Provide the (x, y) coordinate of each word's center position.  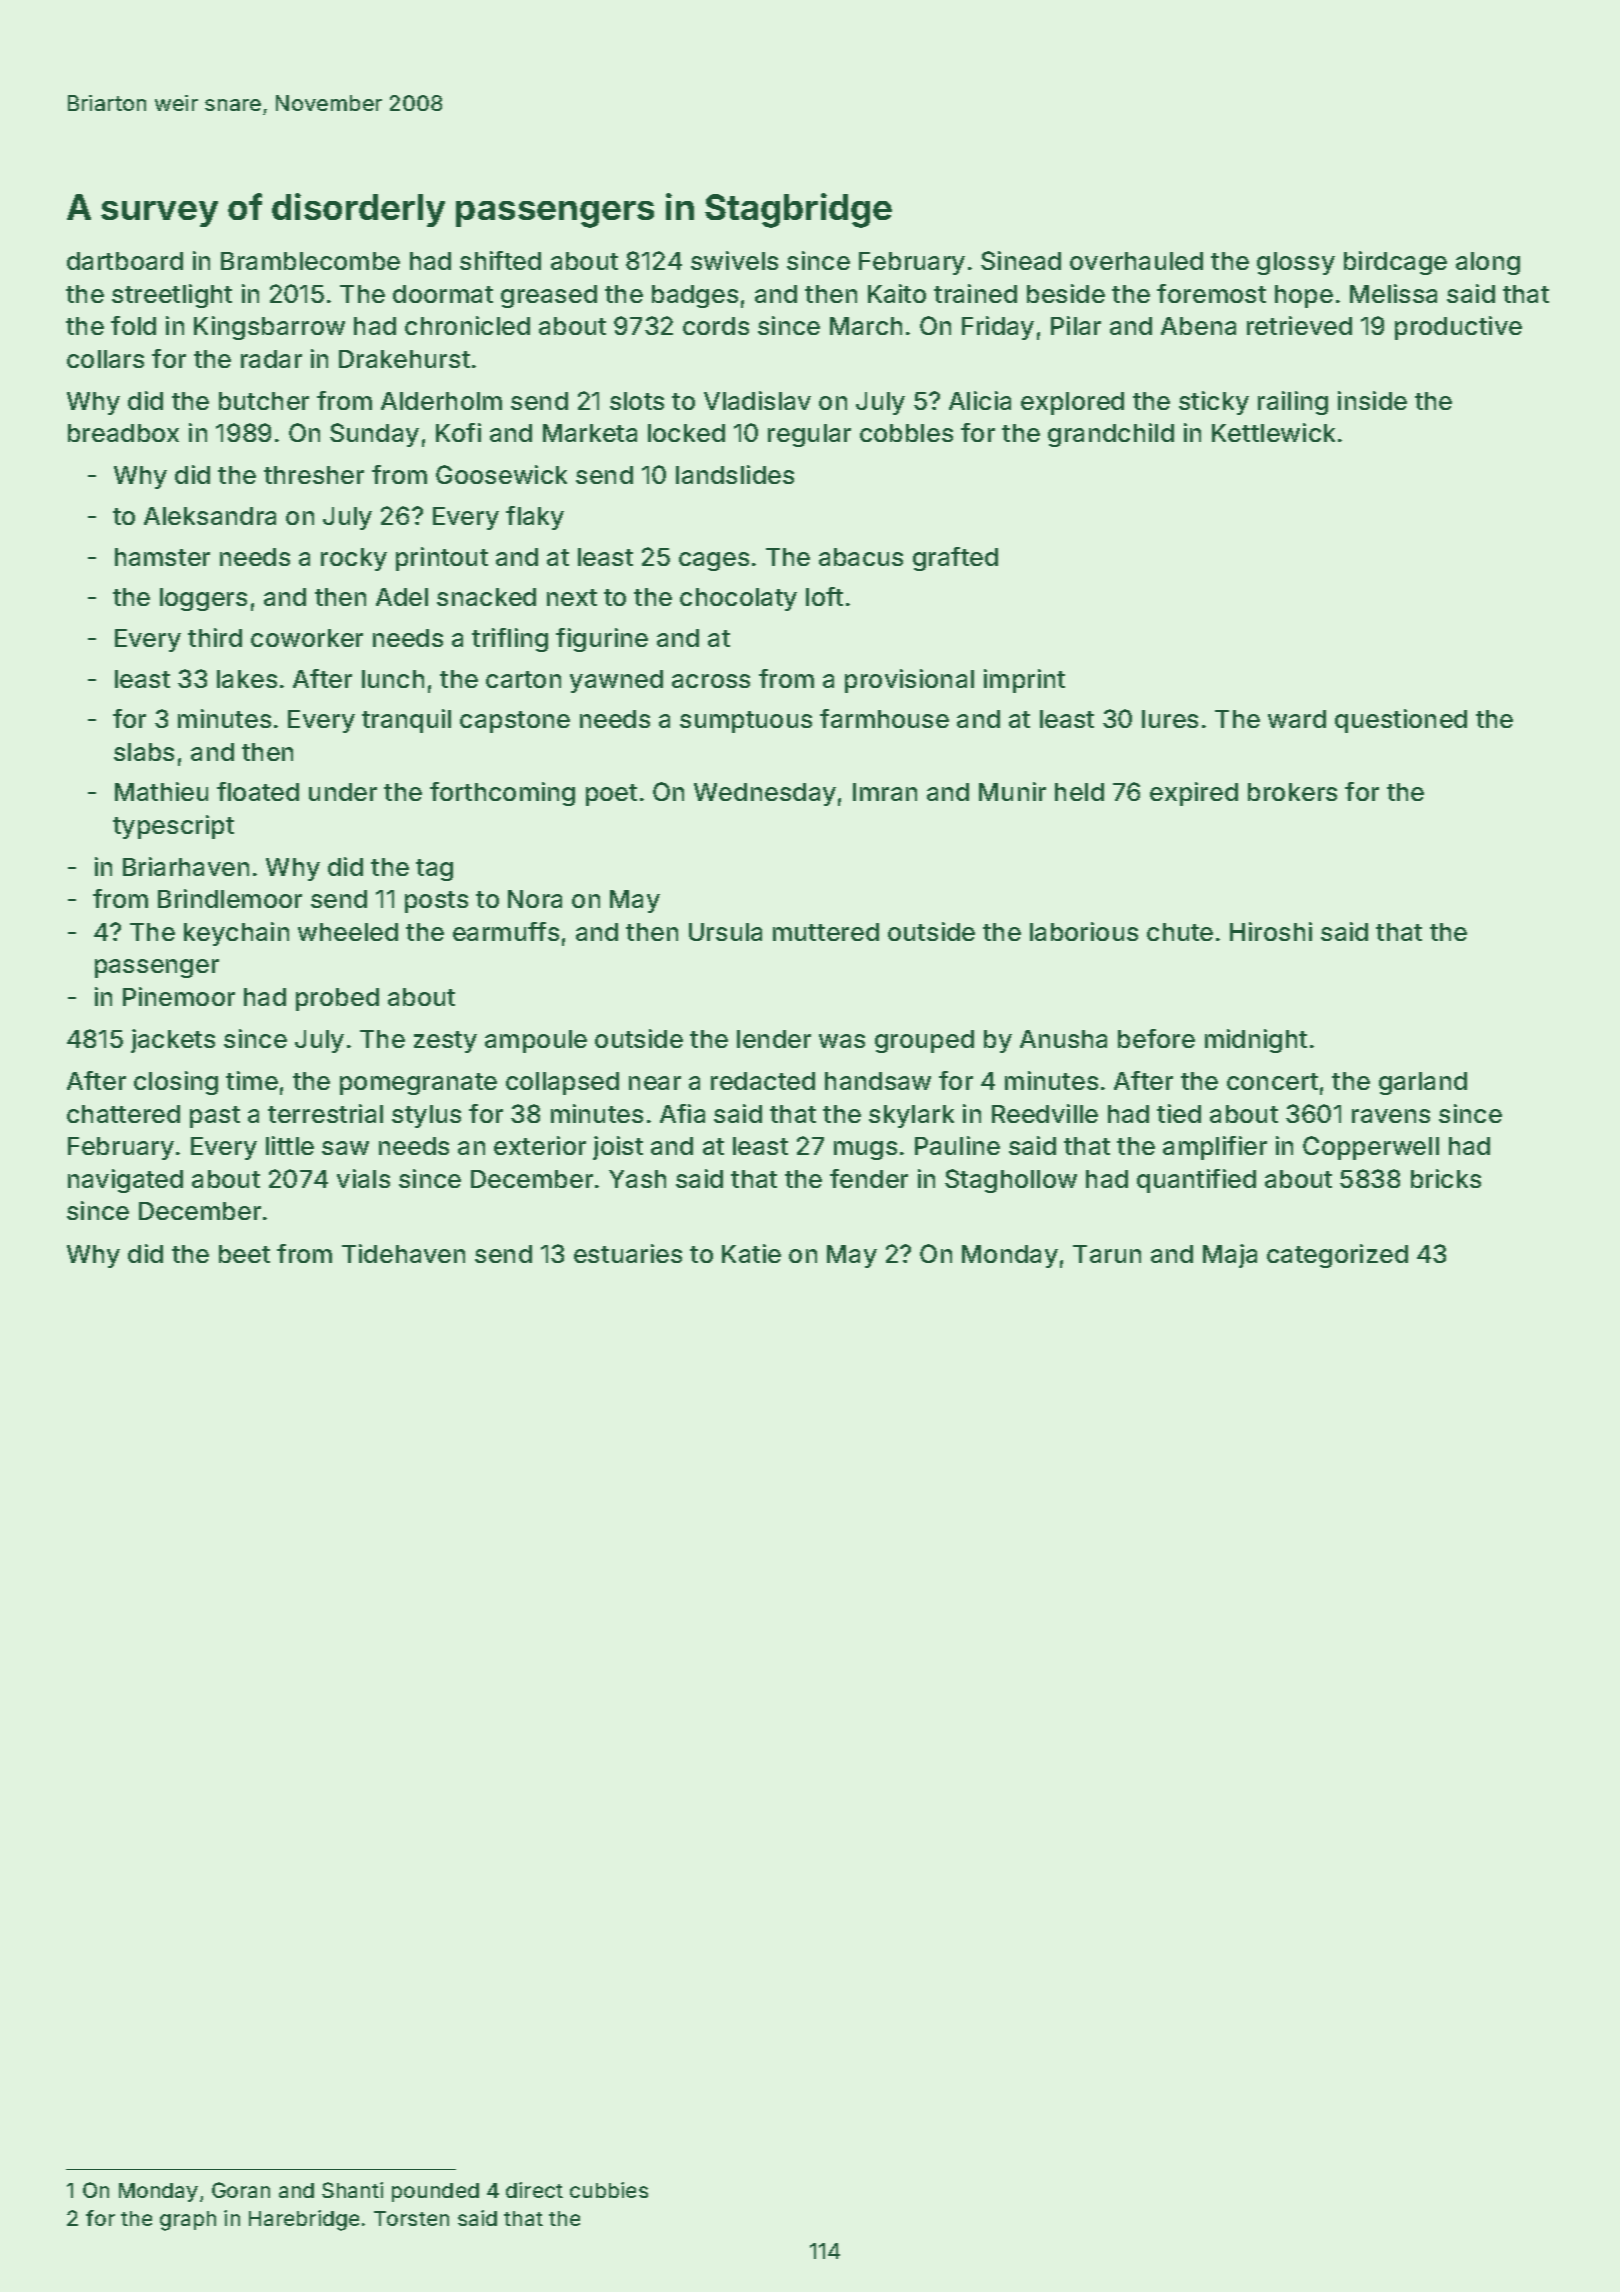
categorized (1337, 1256)
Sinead (1021, 260)
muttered (826, 932)
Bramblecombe (310, 261)
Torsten (411, 2218)
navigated (125, 1181)
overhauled (1136, 261)
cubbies (609, 2190)
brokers (1292, 792)
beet (244, 1254)
